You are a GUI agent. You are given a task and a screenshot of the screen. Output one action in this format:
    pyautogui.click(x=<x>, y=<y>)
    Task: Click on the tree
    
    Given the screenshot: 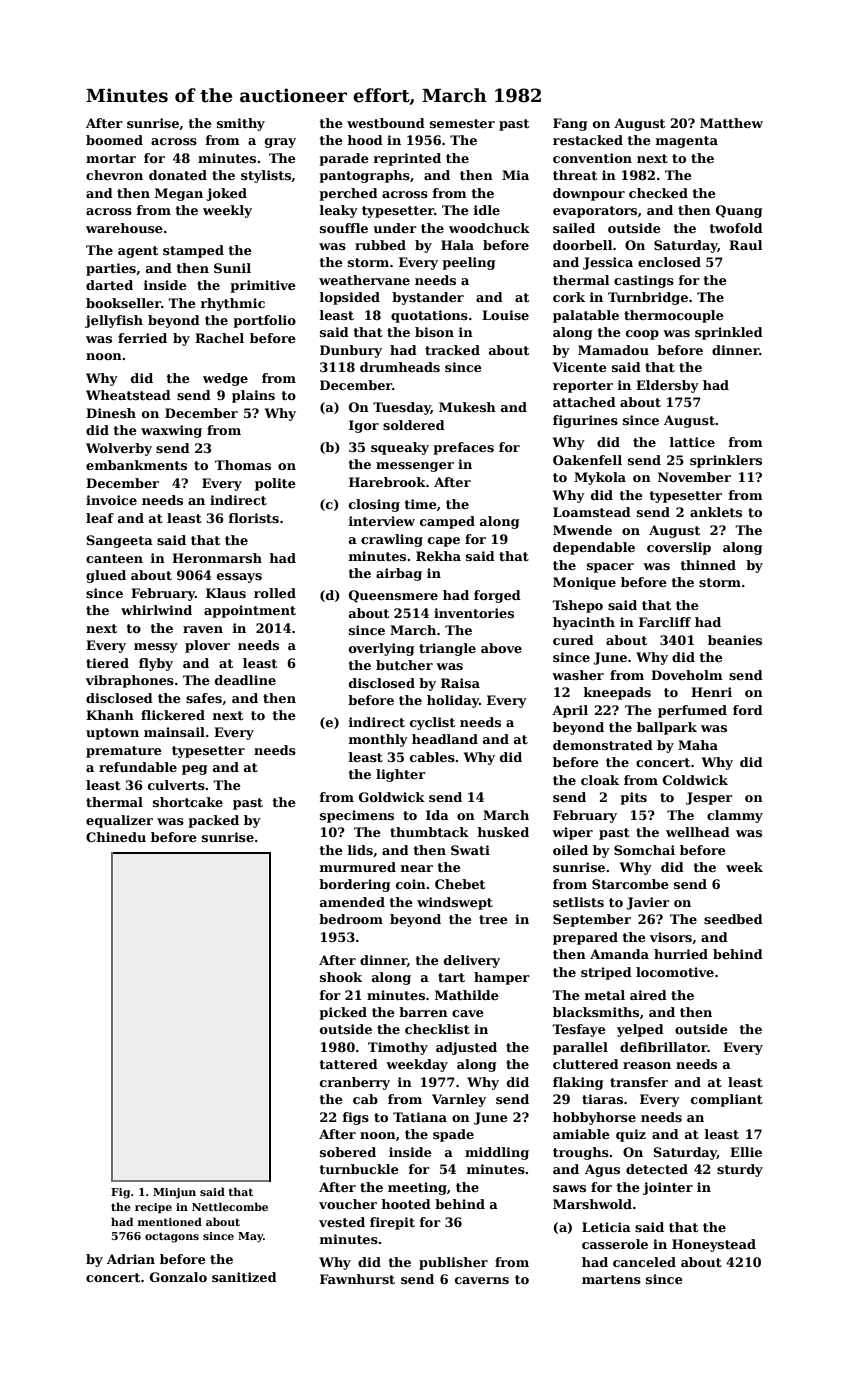 What is the action you would take?
    pyautogui.click(x=493, y=919)
